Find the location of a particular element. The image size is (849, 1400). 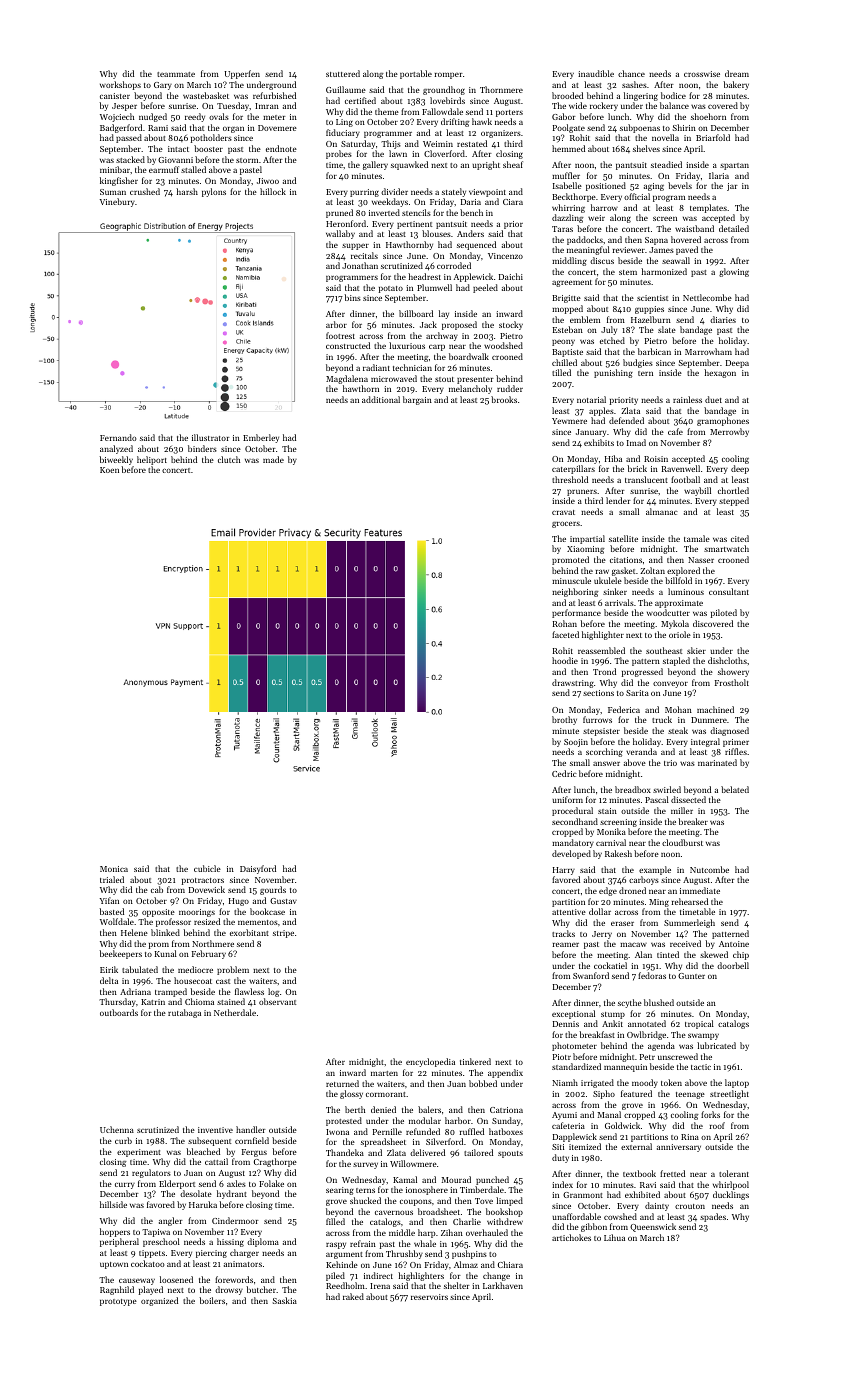

Owlbridge is located at coordinates (646, 1035).
